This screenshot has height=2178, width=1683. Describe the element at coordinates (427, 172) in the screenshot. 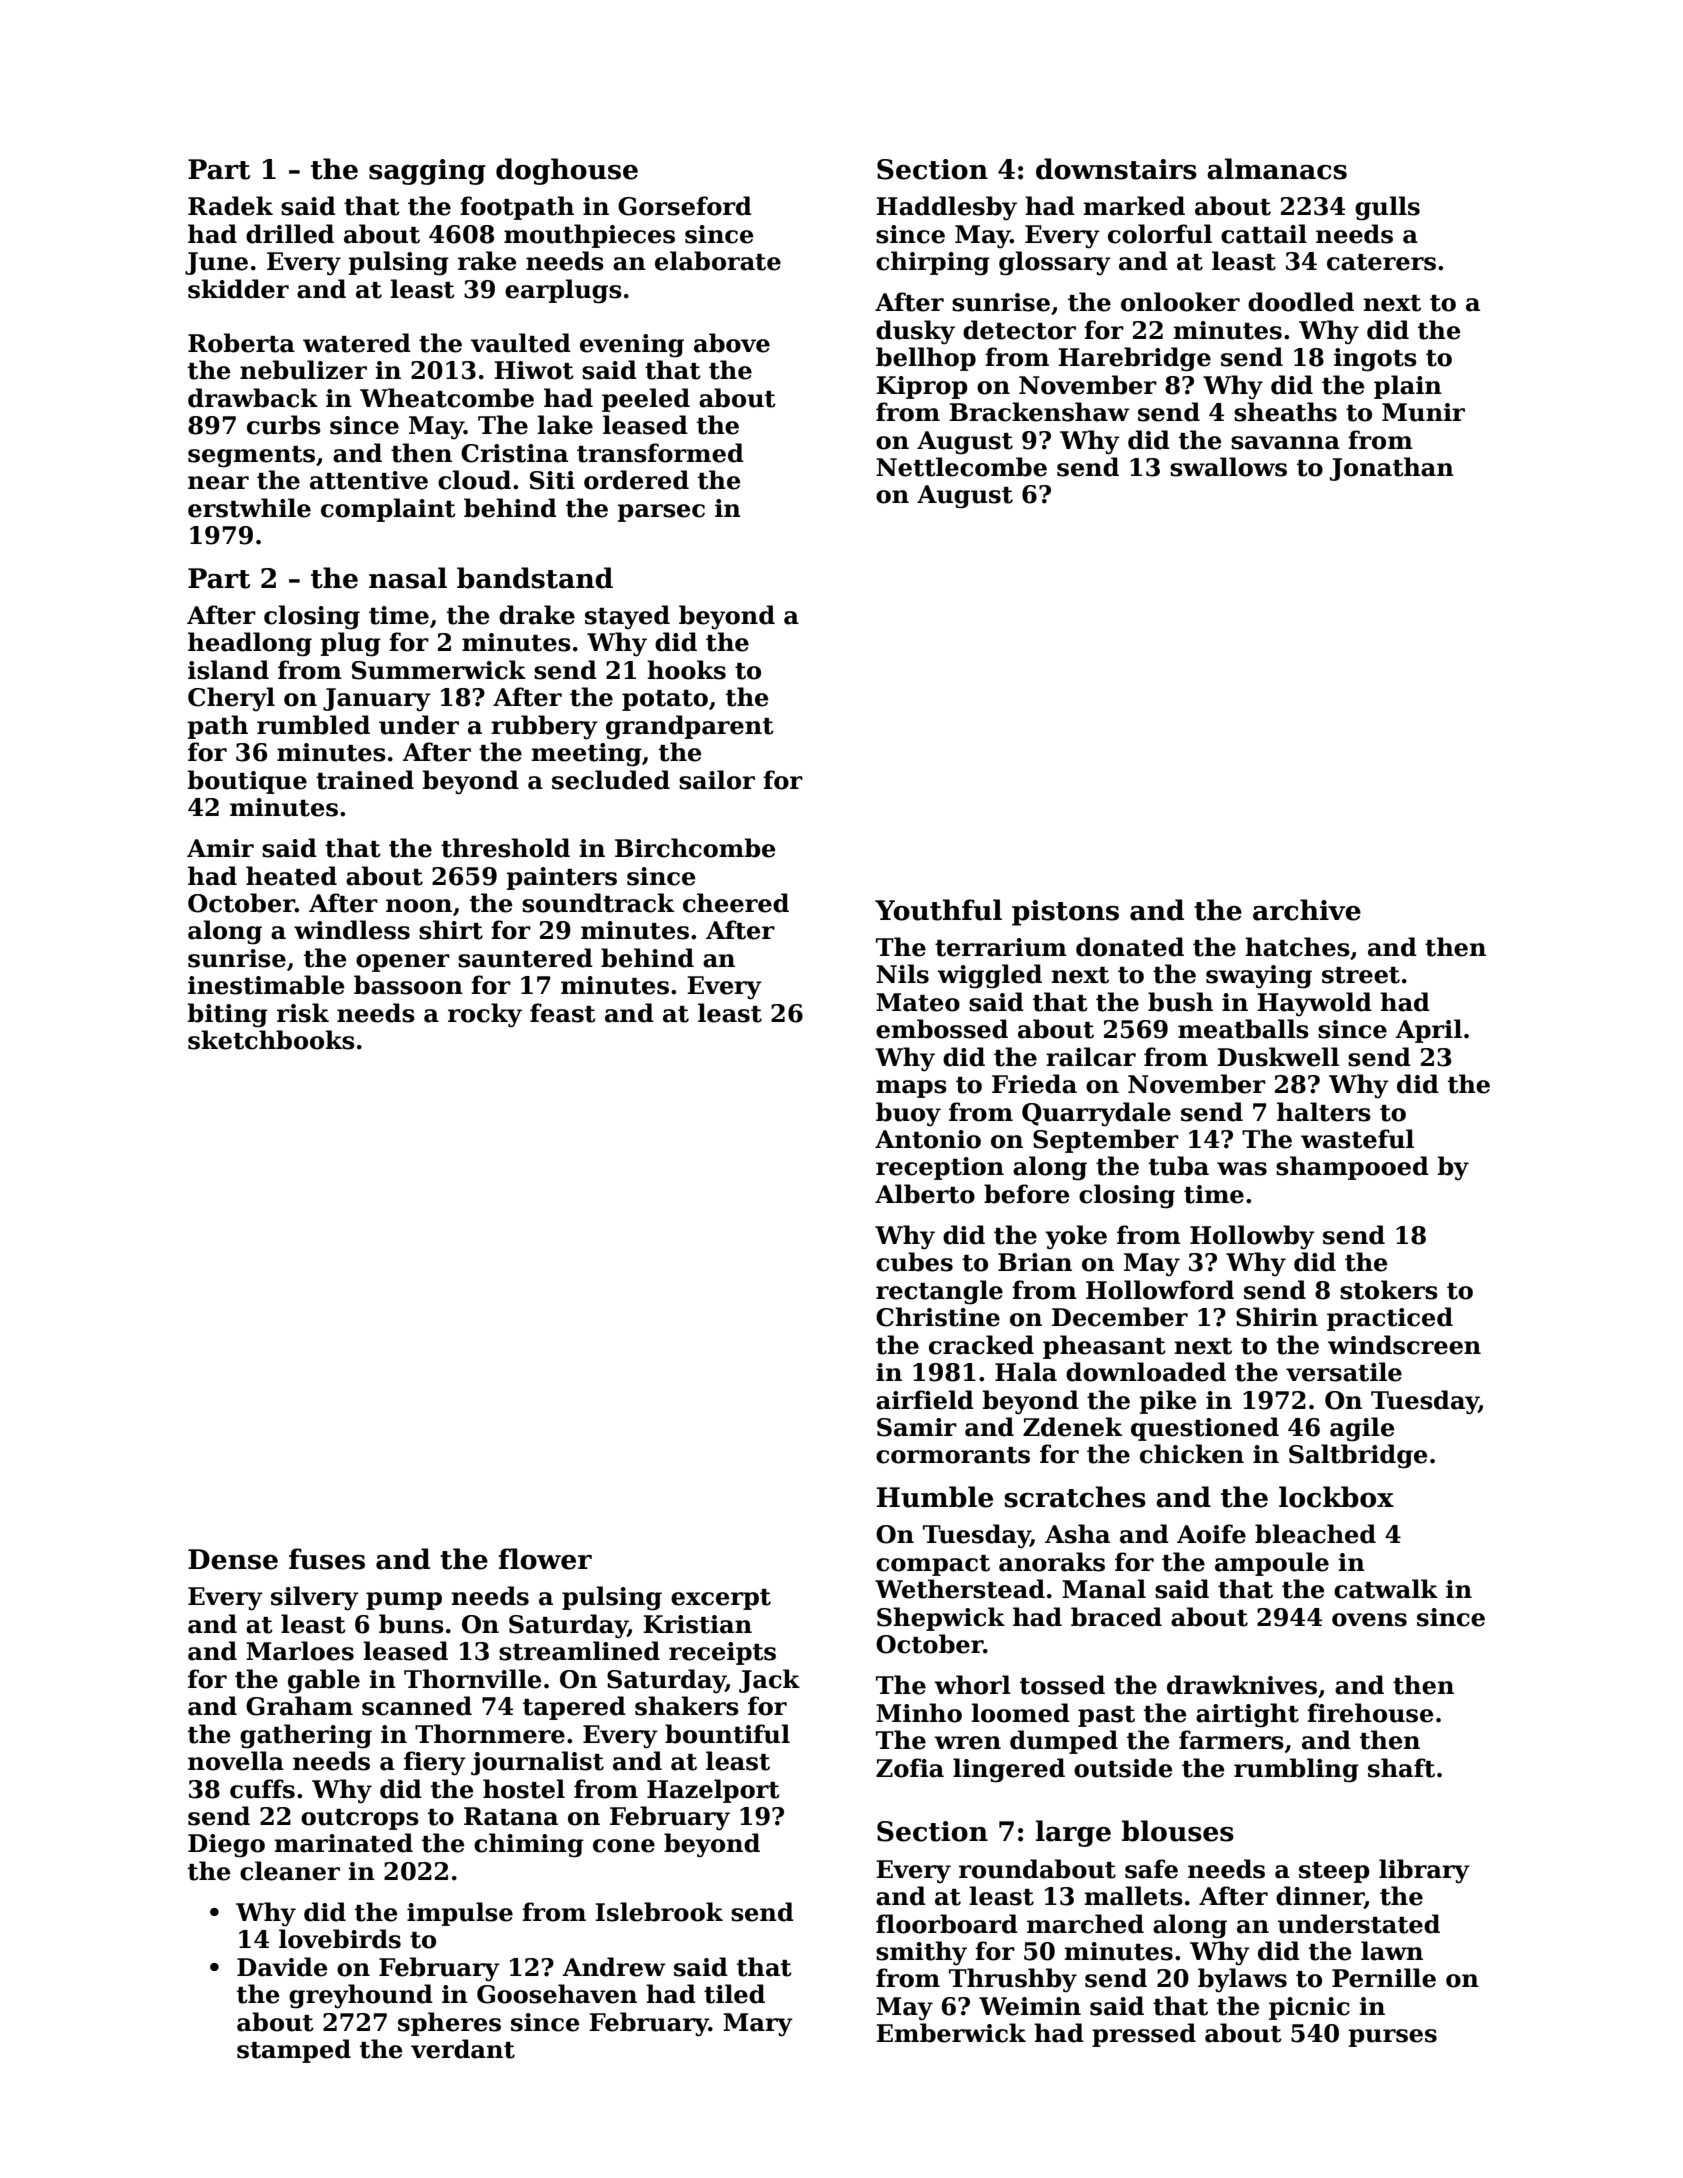

I see `sagging` at that location.
